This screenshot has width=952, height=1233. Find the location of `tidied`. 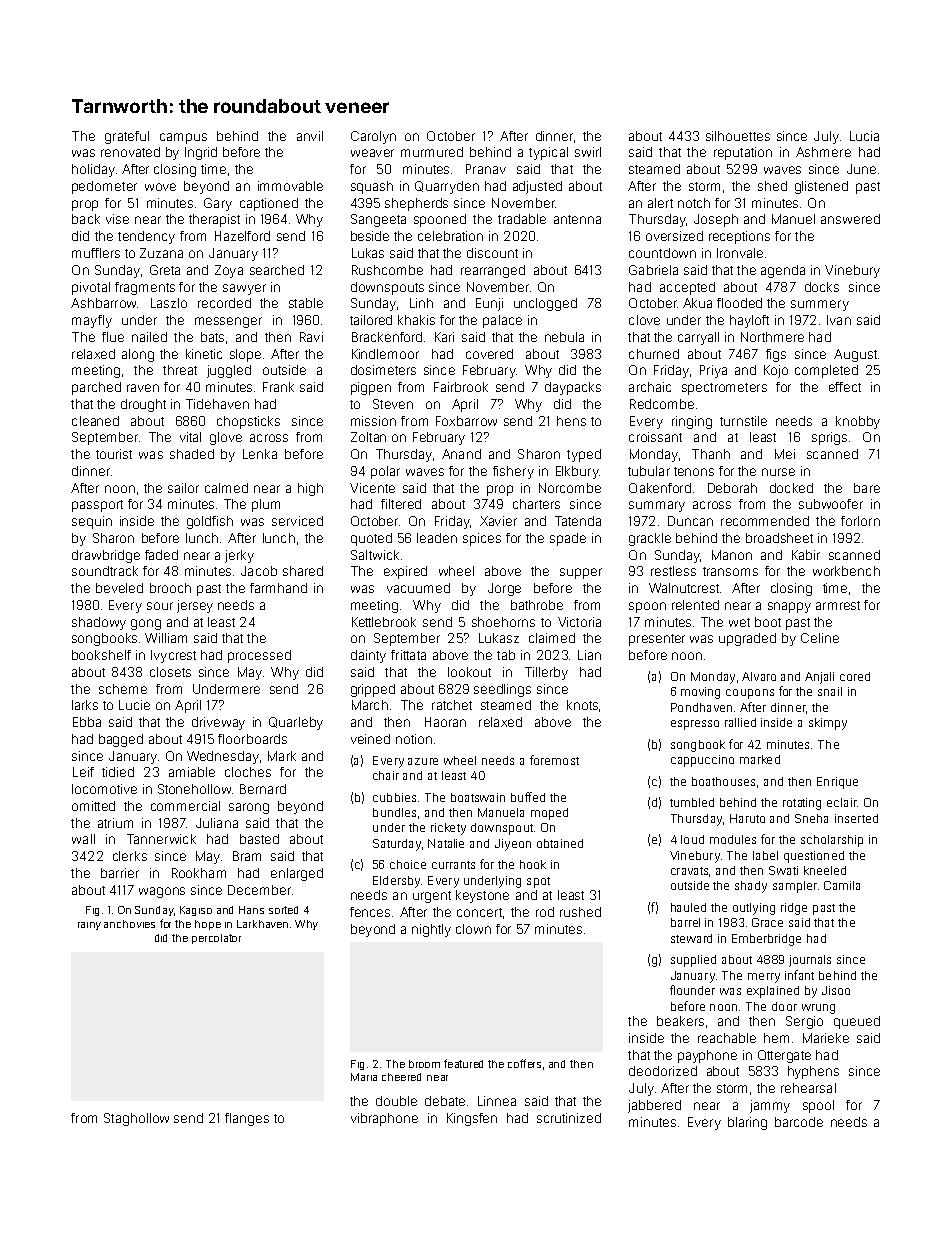

tidied is located at coordinates (118, 772).
